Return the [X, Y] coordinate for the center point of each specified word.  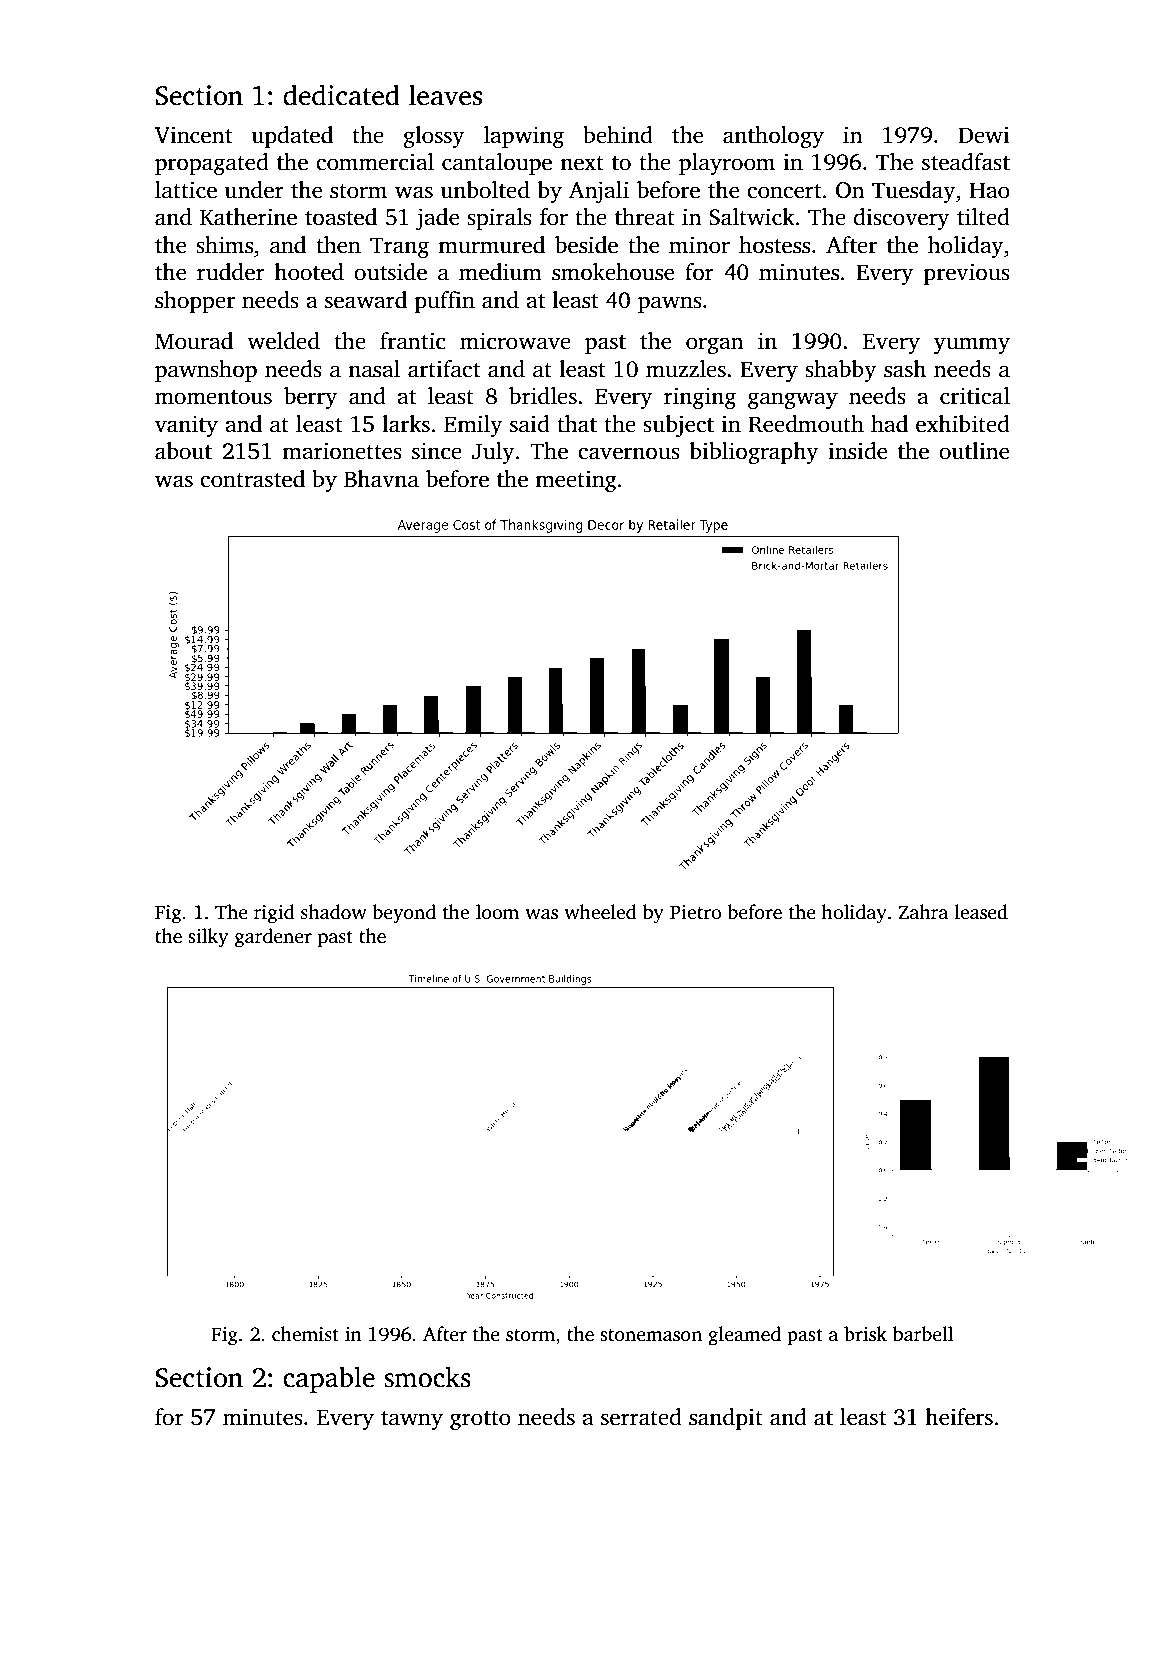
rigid [274, 914]
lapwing [524, 137]
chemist [305, 1334]
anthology [773, 137]
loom [497, 912]
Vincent [193, 135]
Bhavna [381, 479]
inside [857, 451]
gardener [273, 938]
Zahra [923, 912]
